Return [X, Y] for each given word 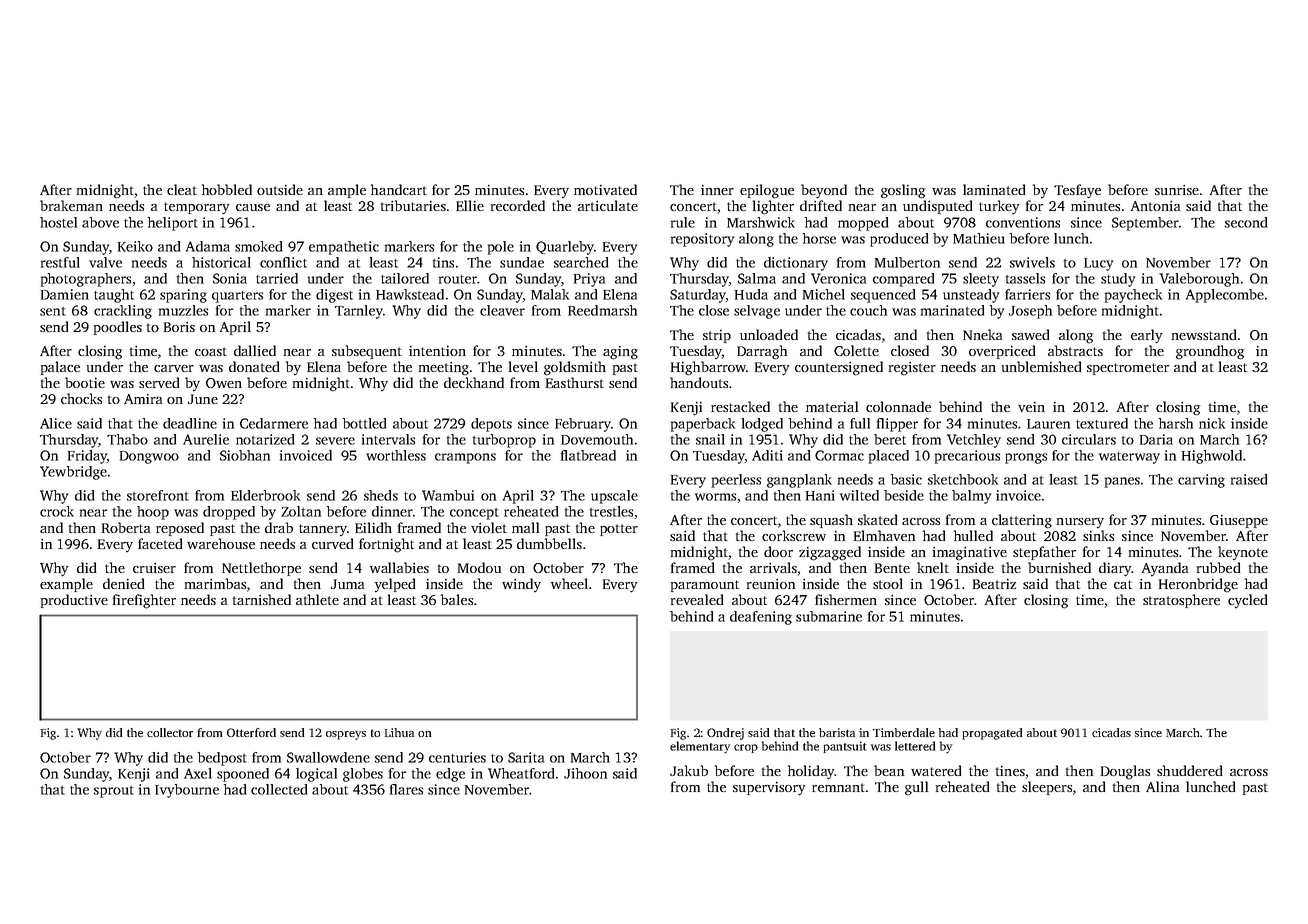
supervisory [769, 789]
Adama [208, 246]
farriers [1027, 294]
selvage [757, 312]
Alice [56, 423]
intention [437, 351]
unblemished [1041, 366]
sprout [114, 792]
